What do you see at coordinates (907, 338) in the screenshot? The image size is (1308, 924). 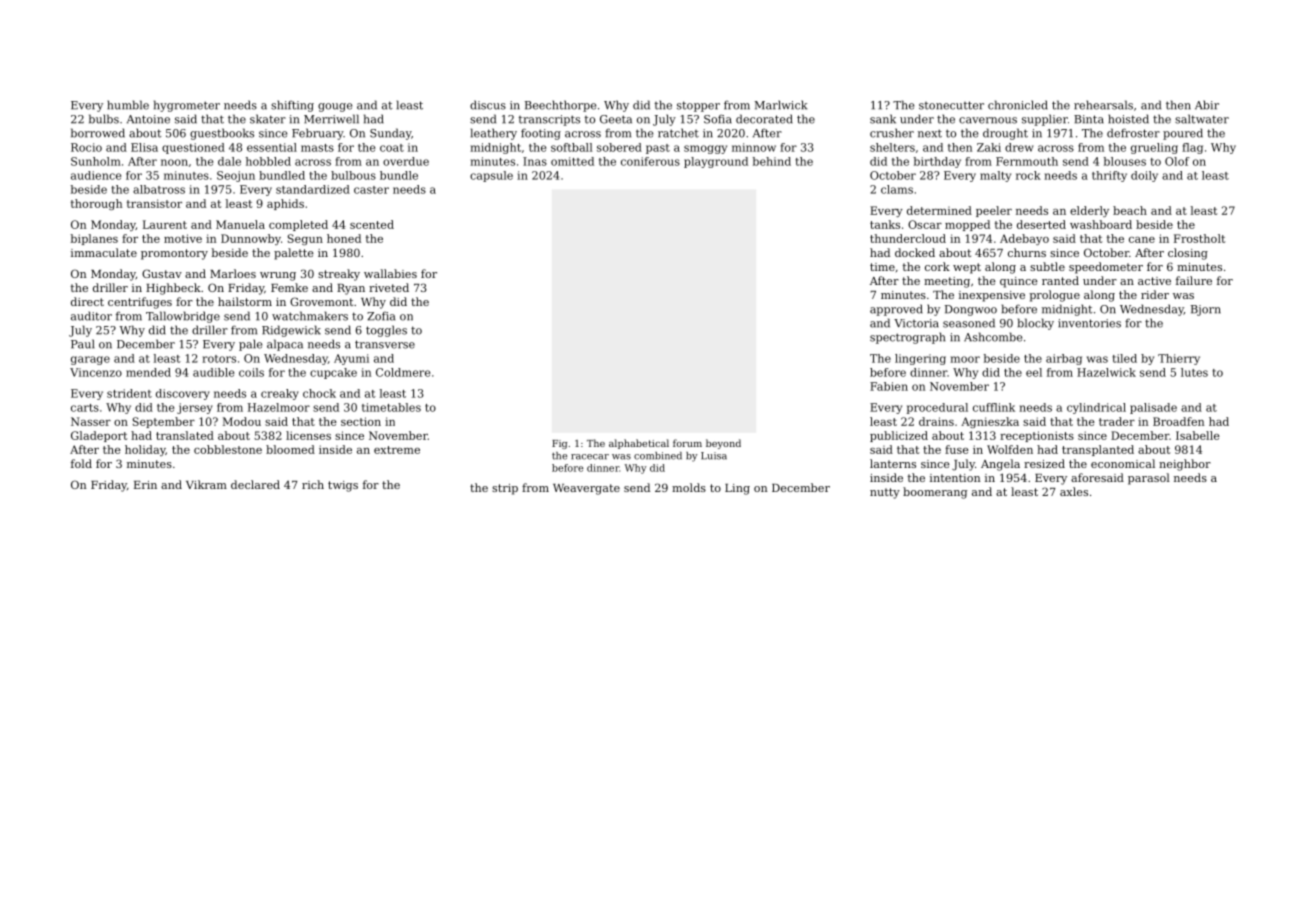 I see `spectrograph` at bounding box center [907, 338].
